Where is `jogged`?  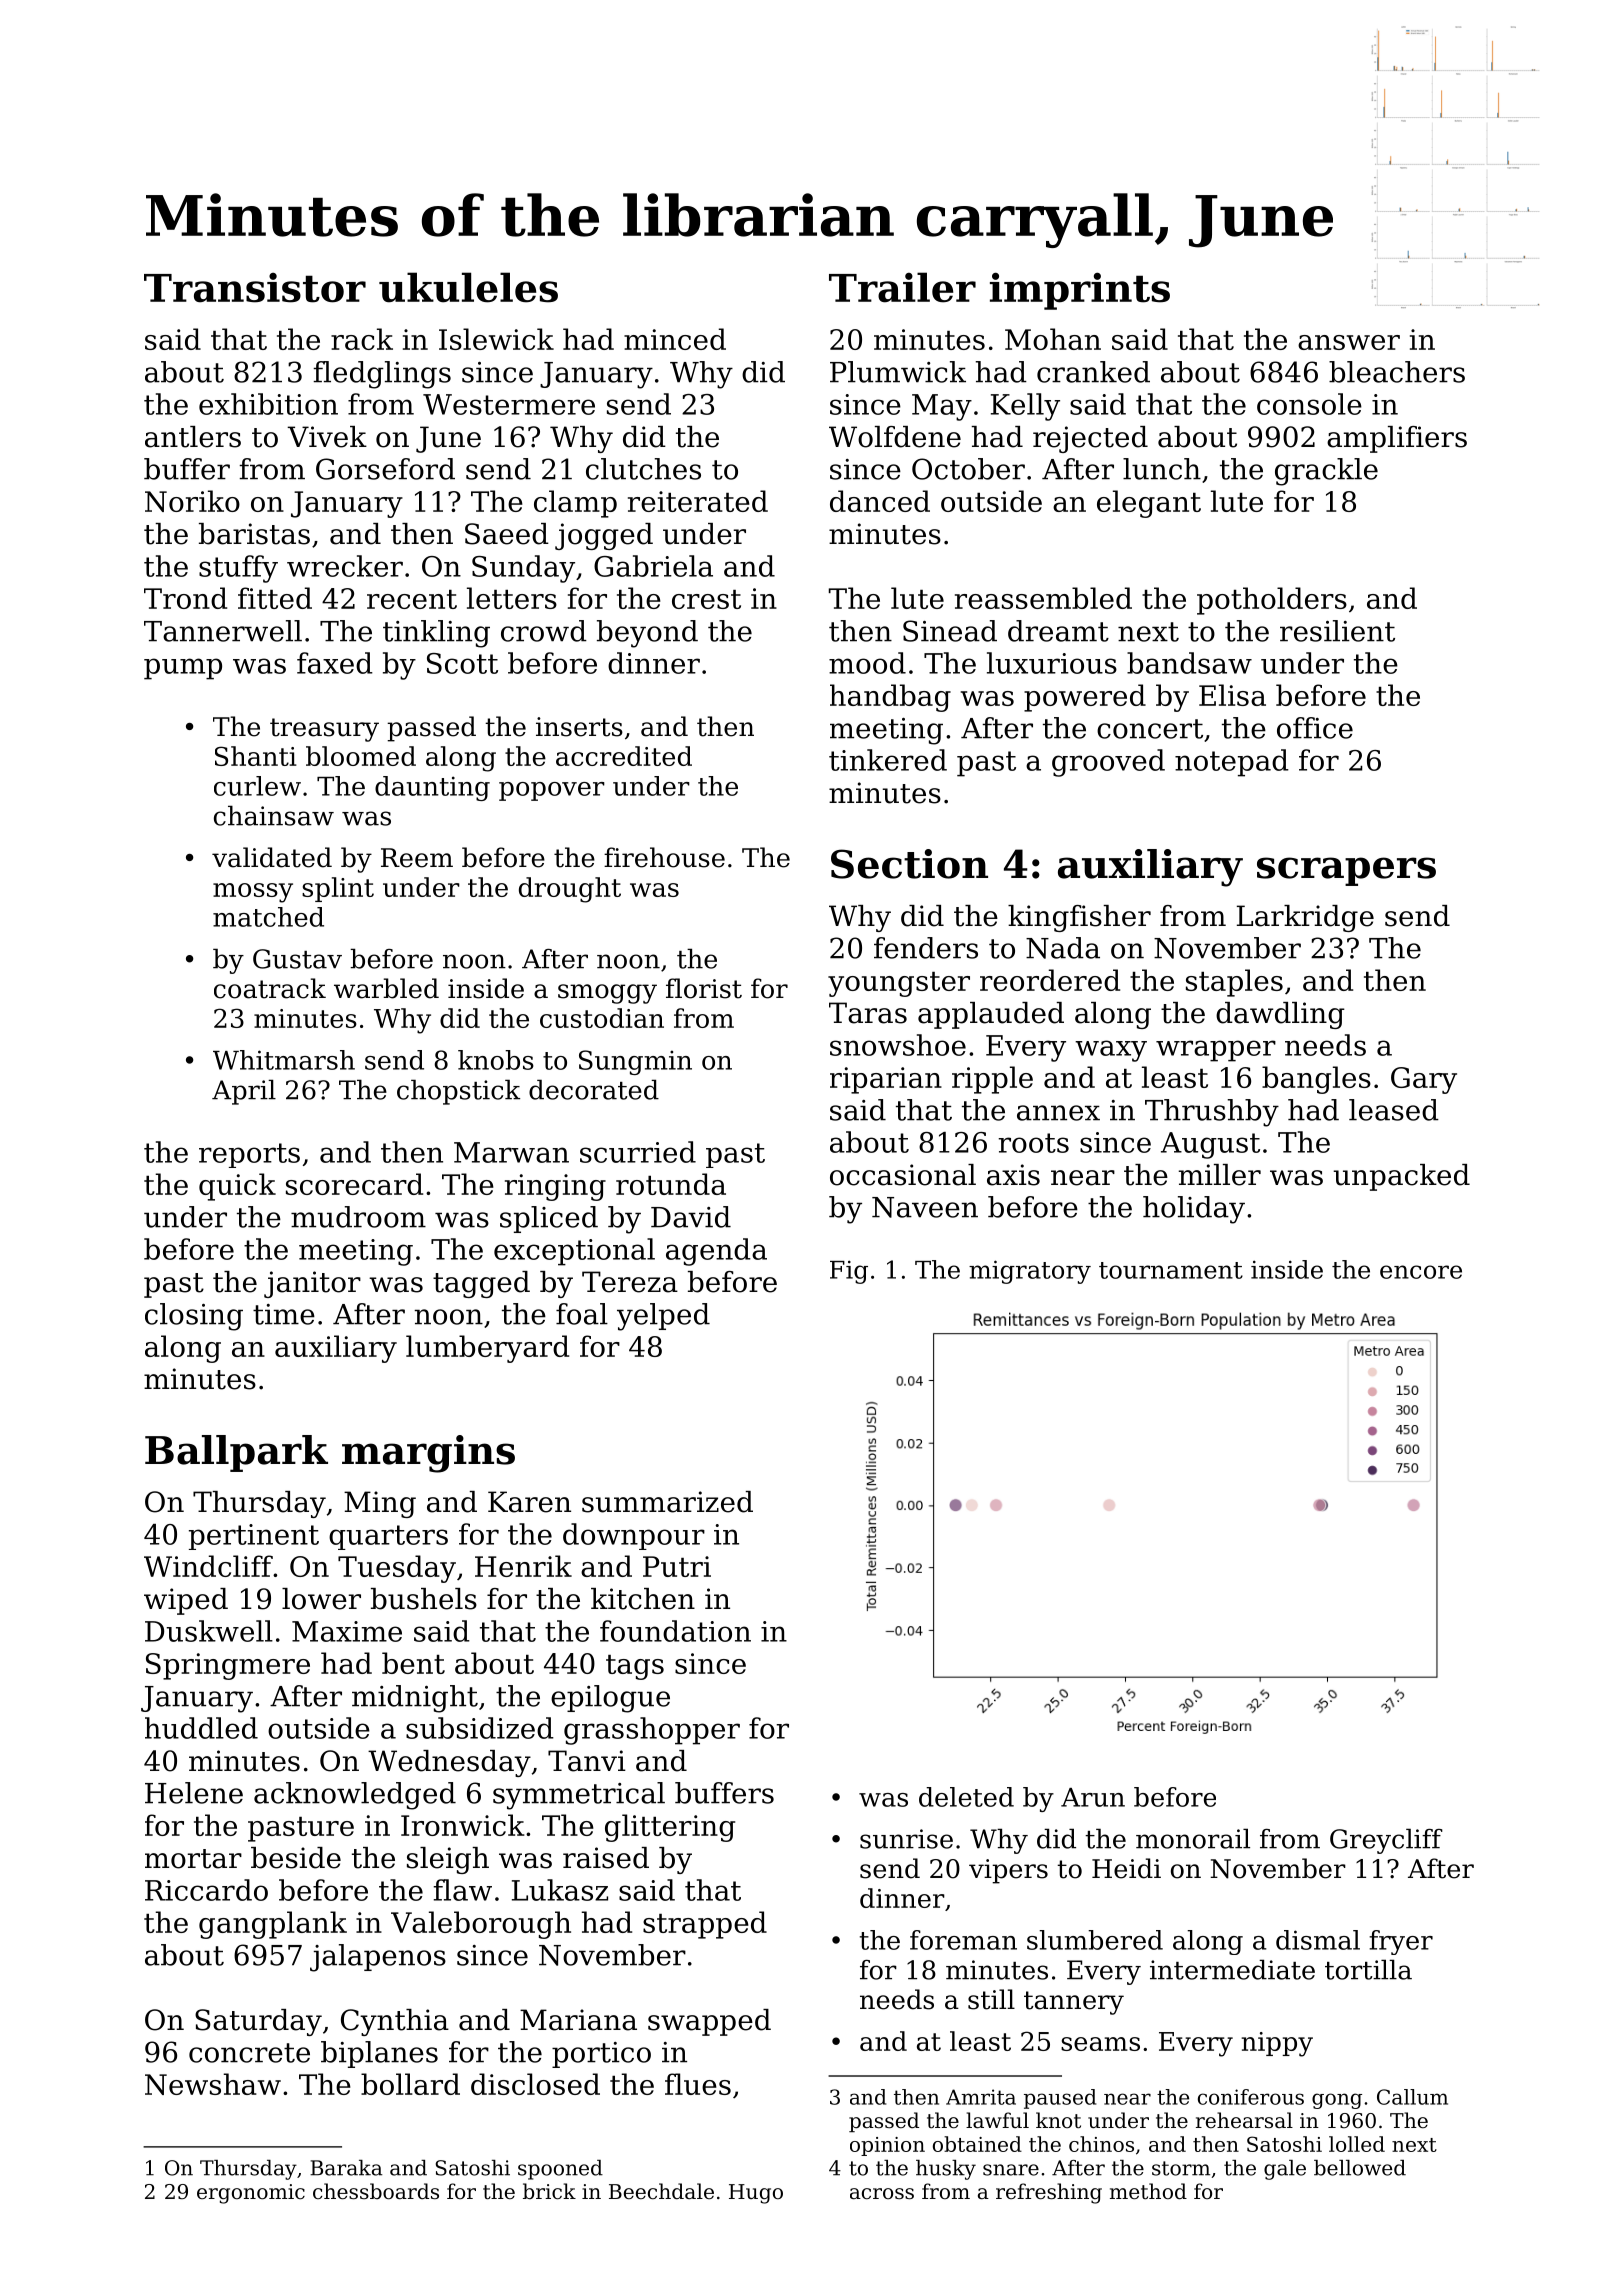 jogged is located at coordinates (604, 536).
